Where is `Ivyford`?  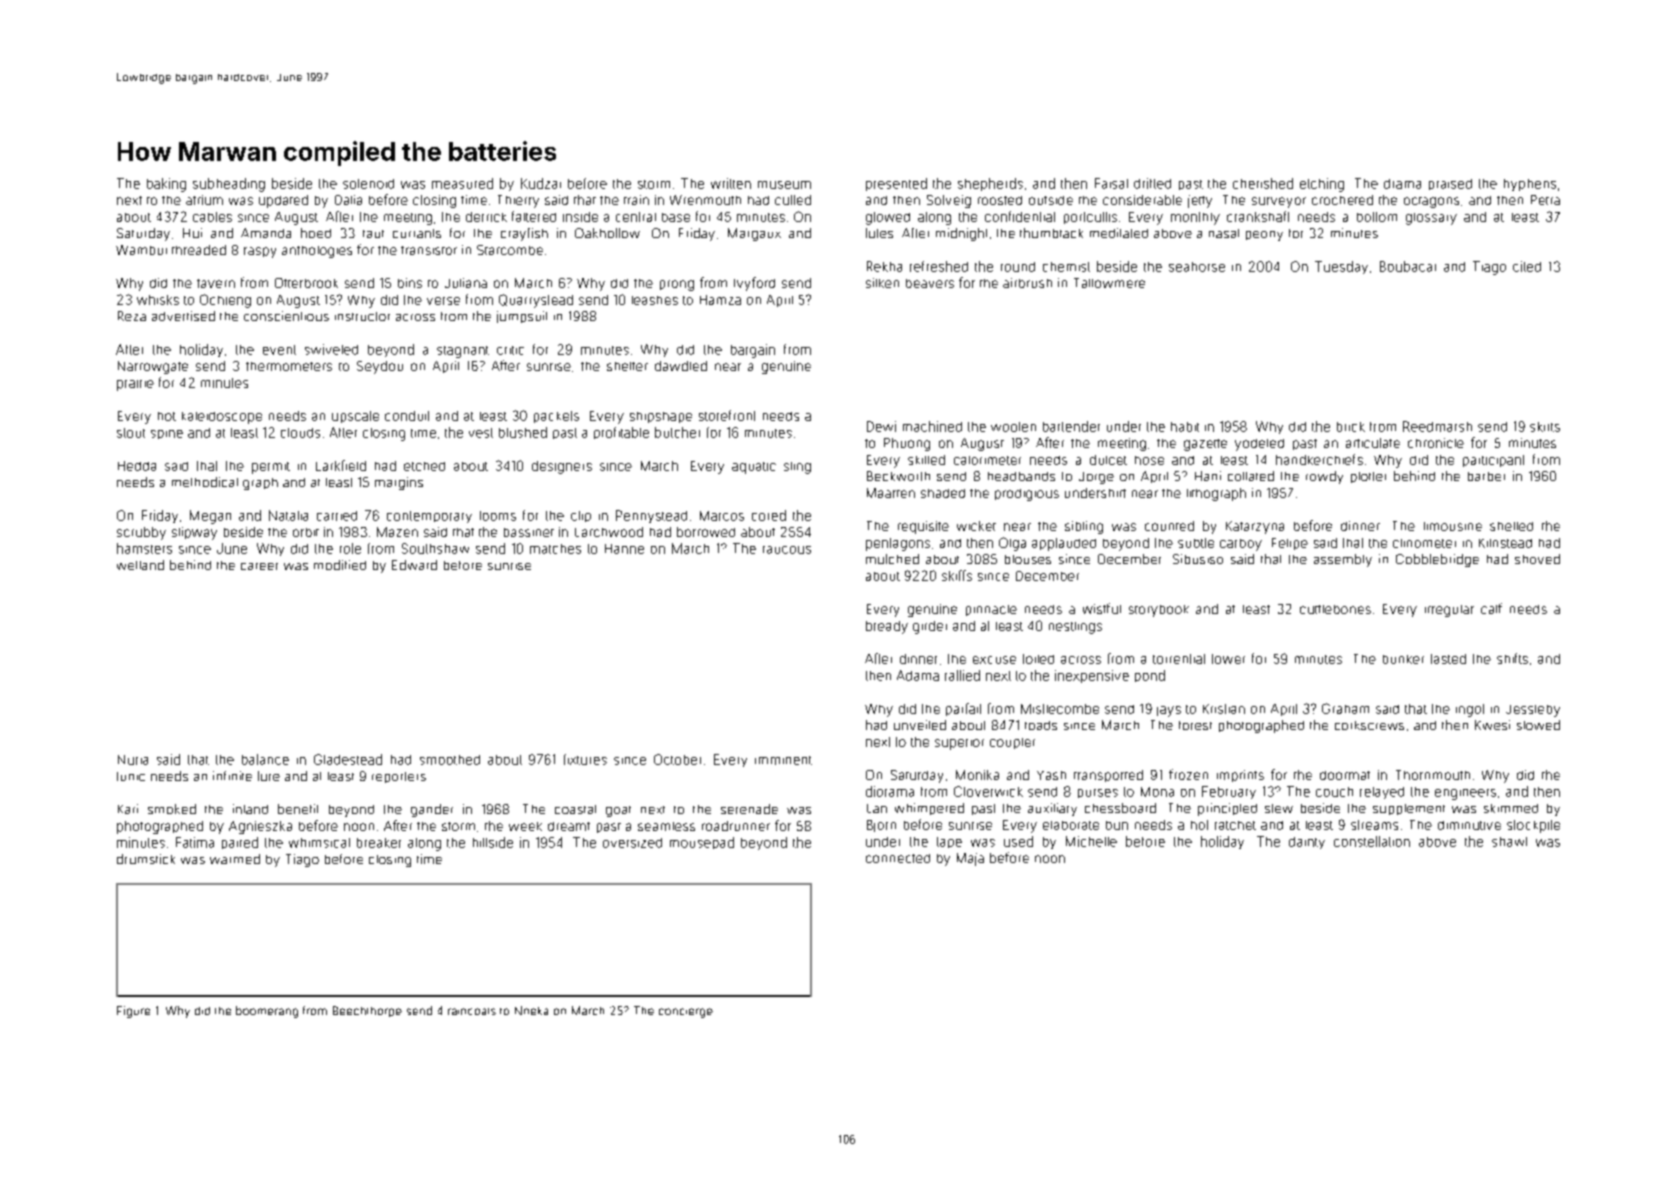
Ivyford is located at coordinates (754, 284).
